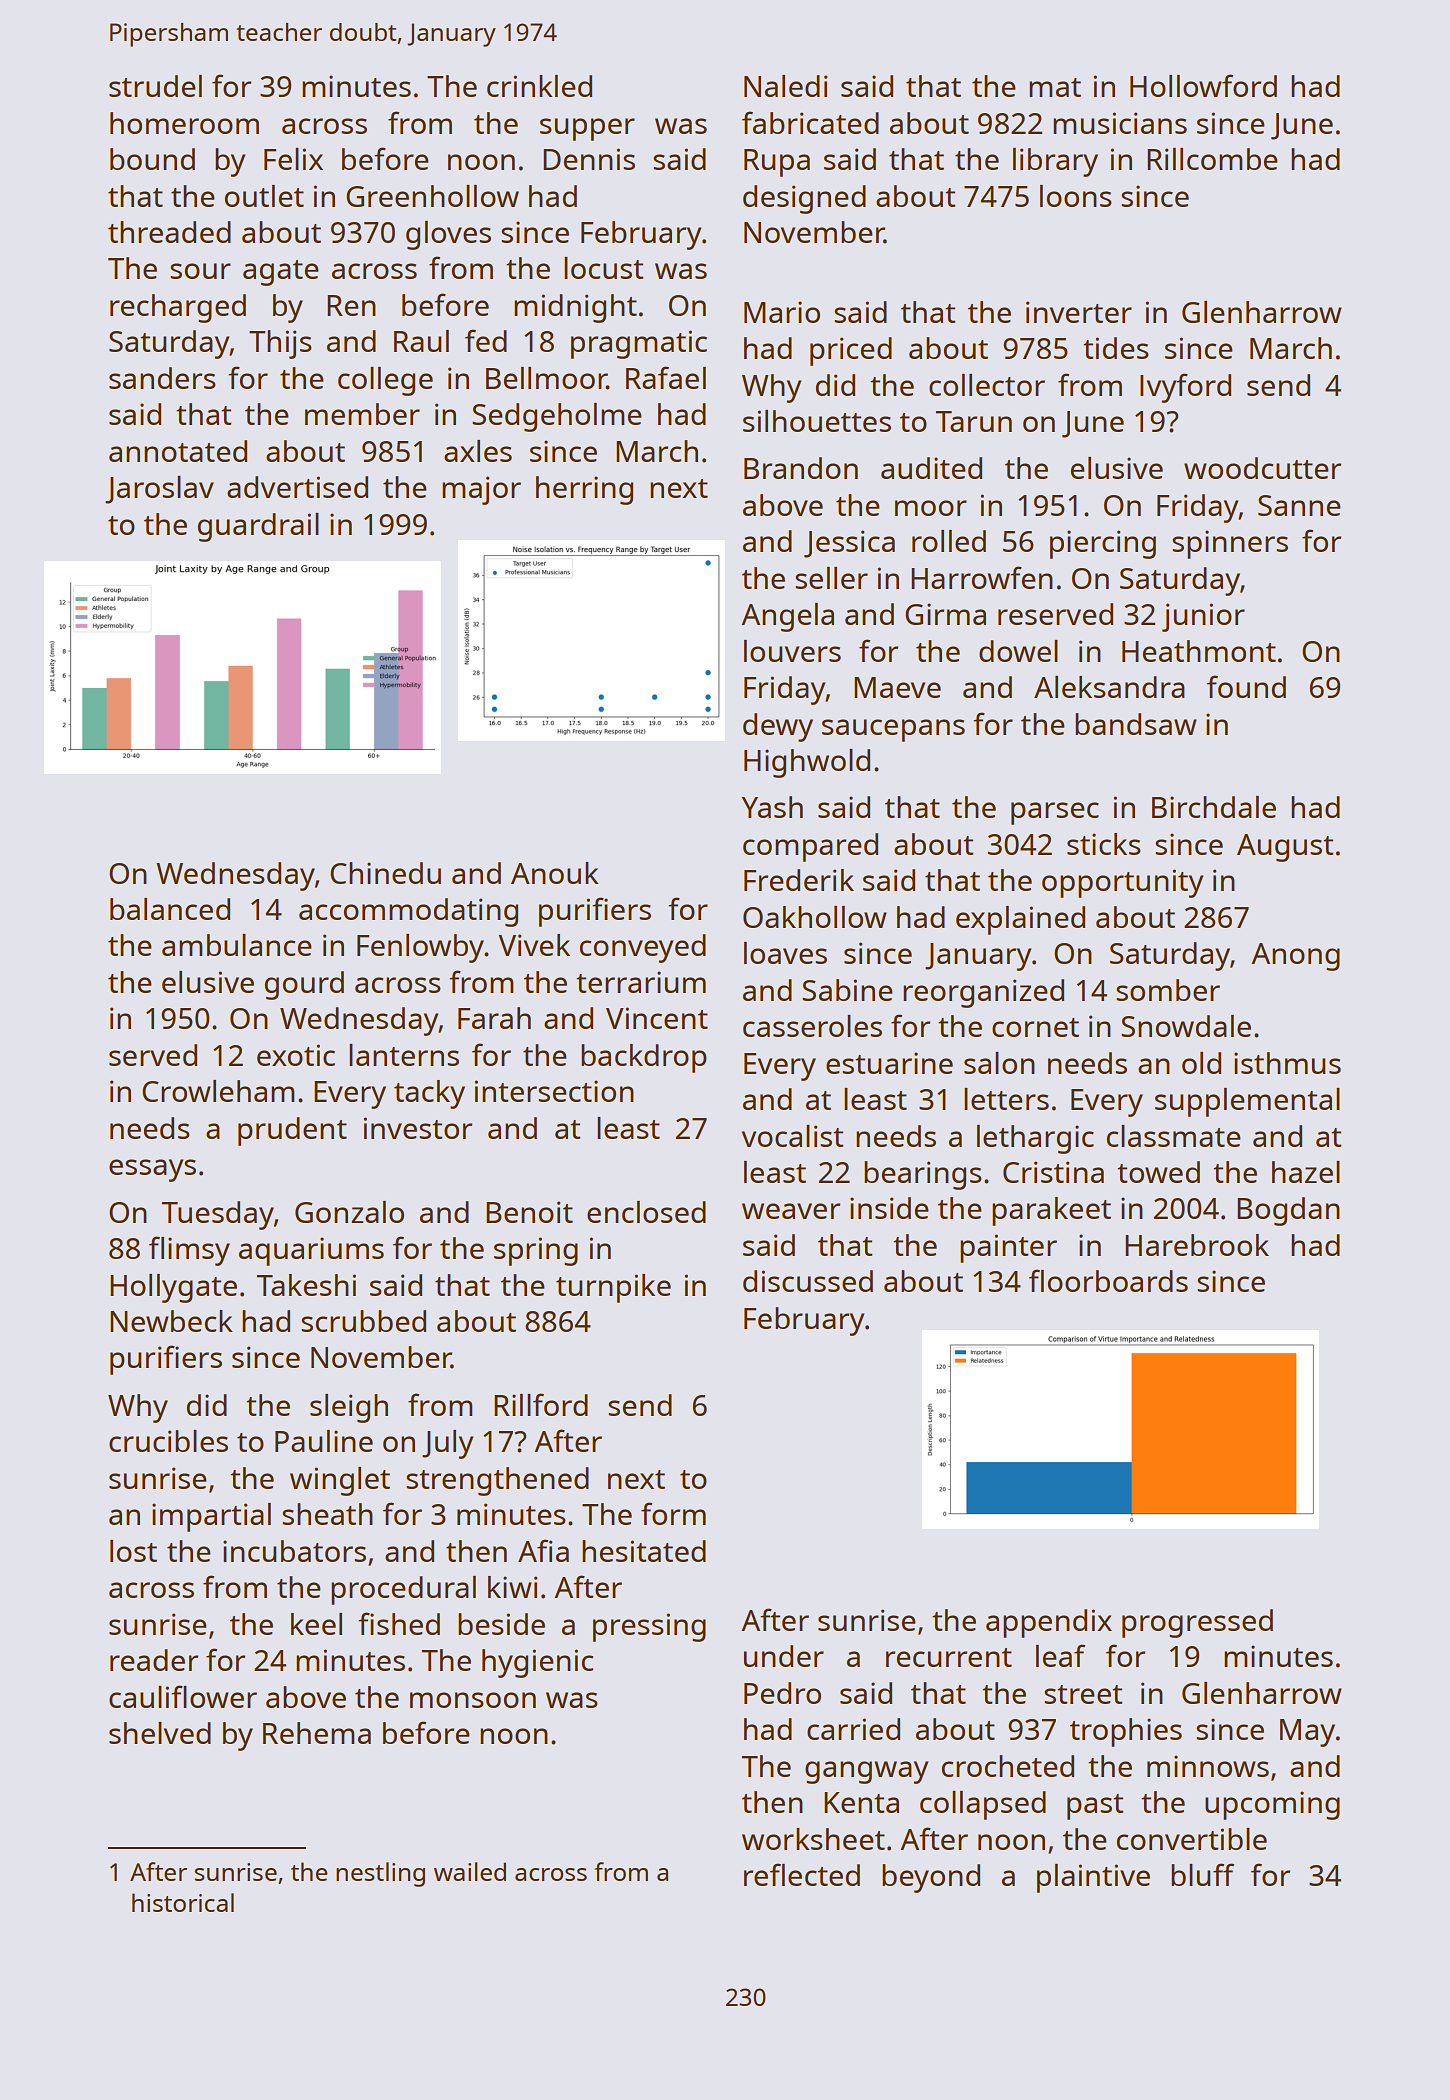 The height and width of the image is (2100, 1450). Describe the element at coordinates (168, 1441) in the image. I see `crucibles` at that location.
